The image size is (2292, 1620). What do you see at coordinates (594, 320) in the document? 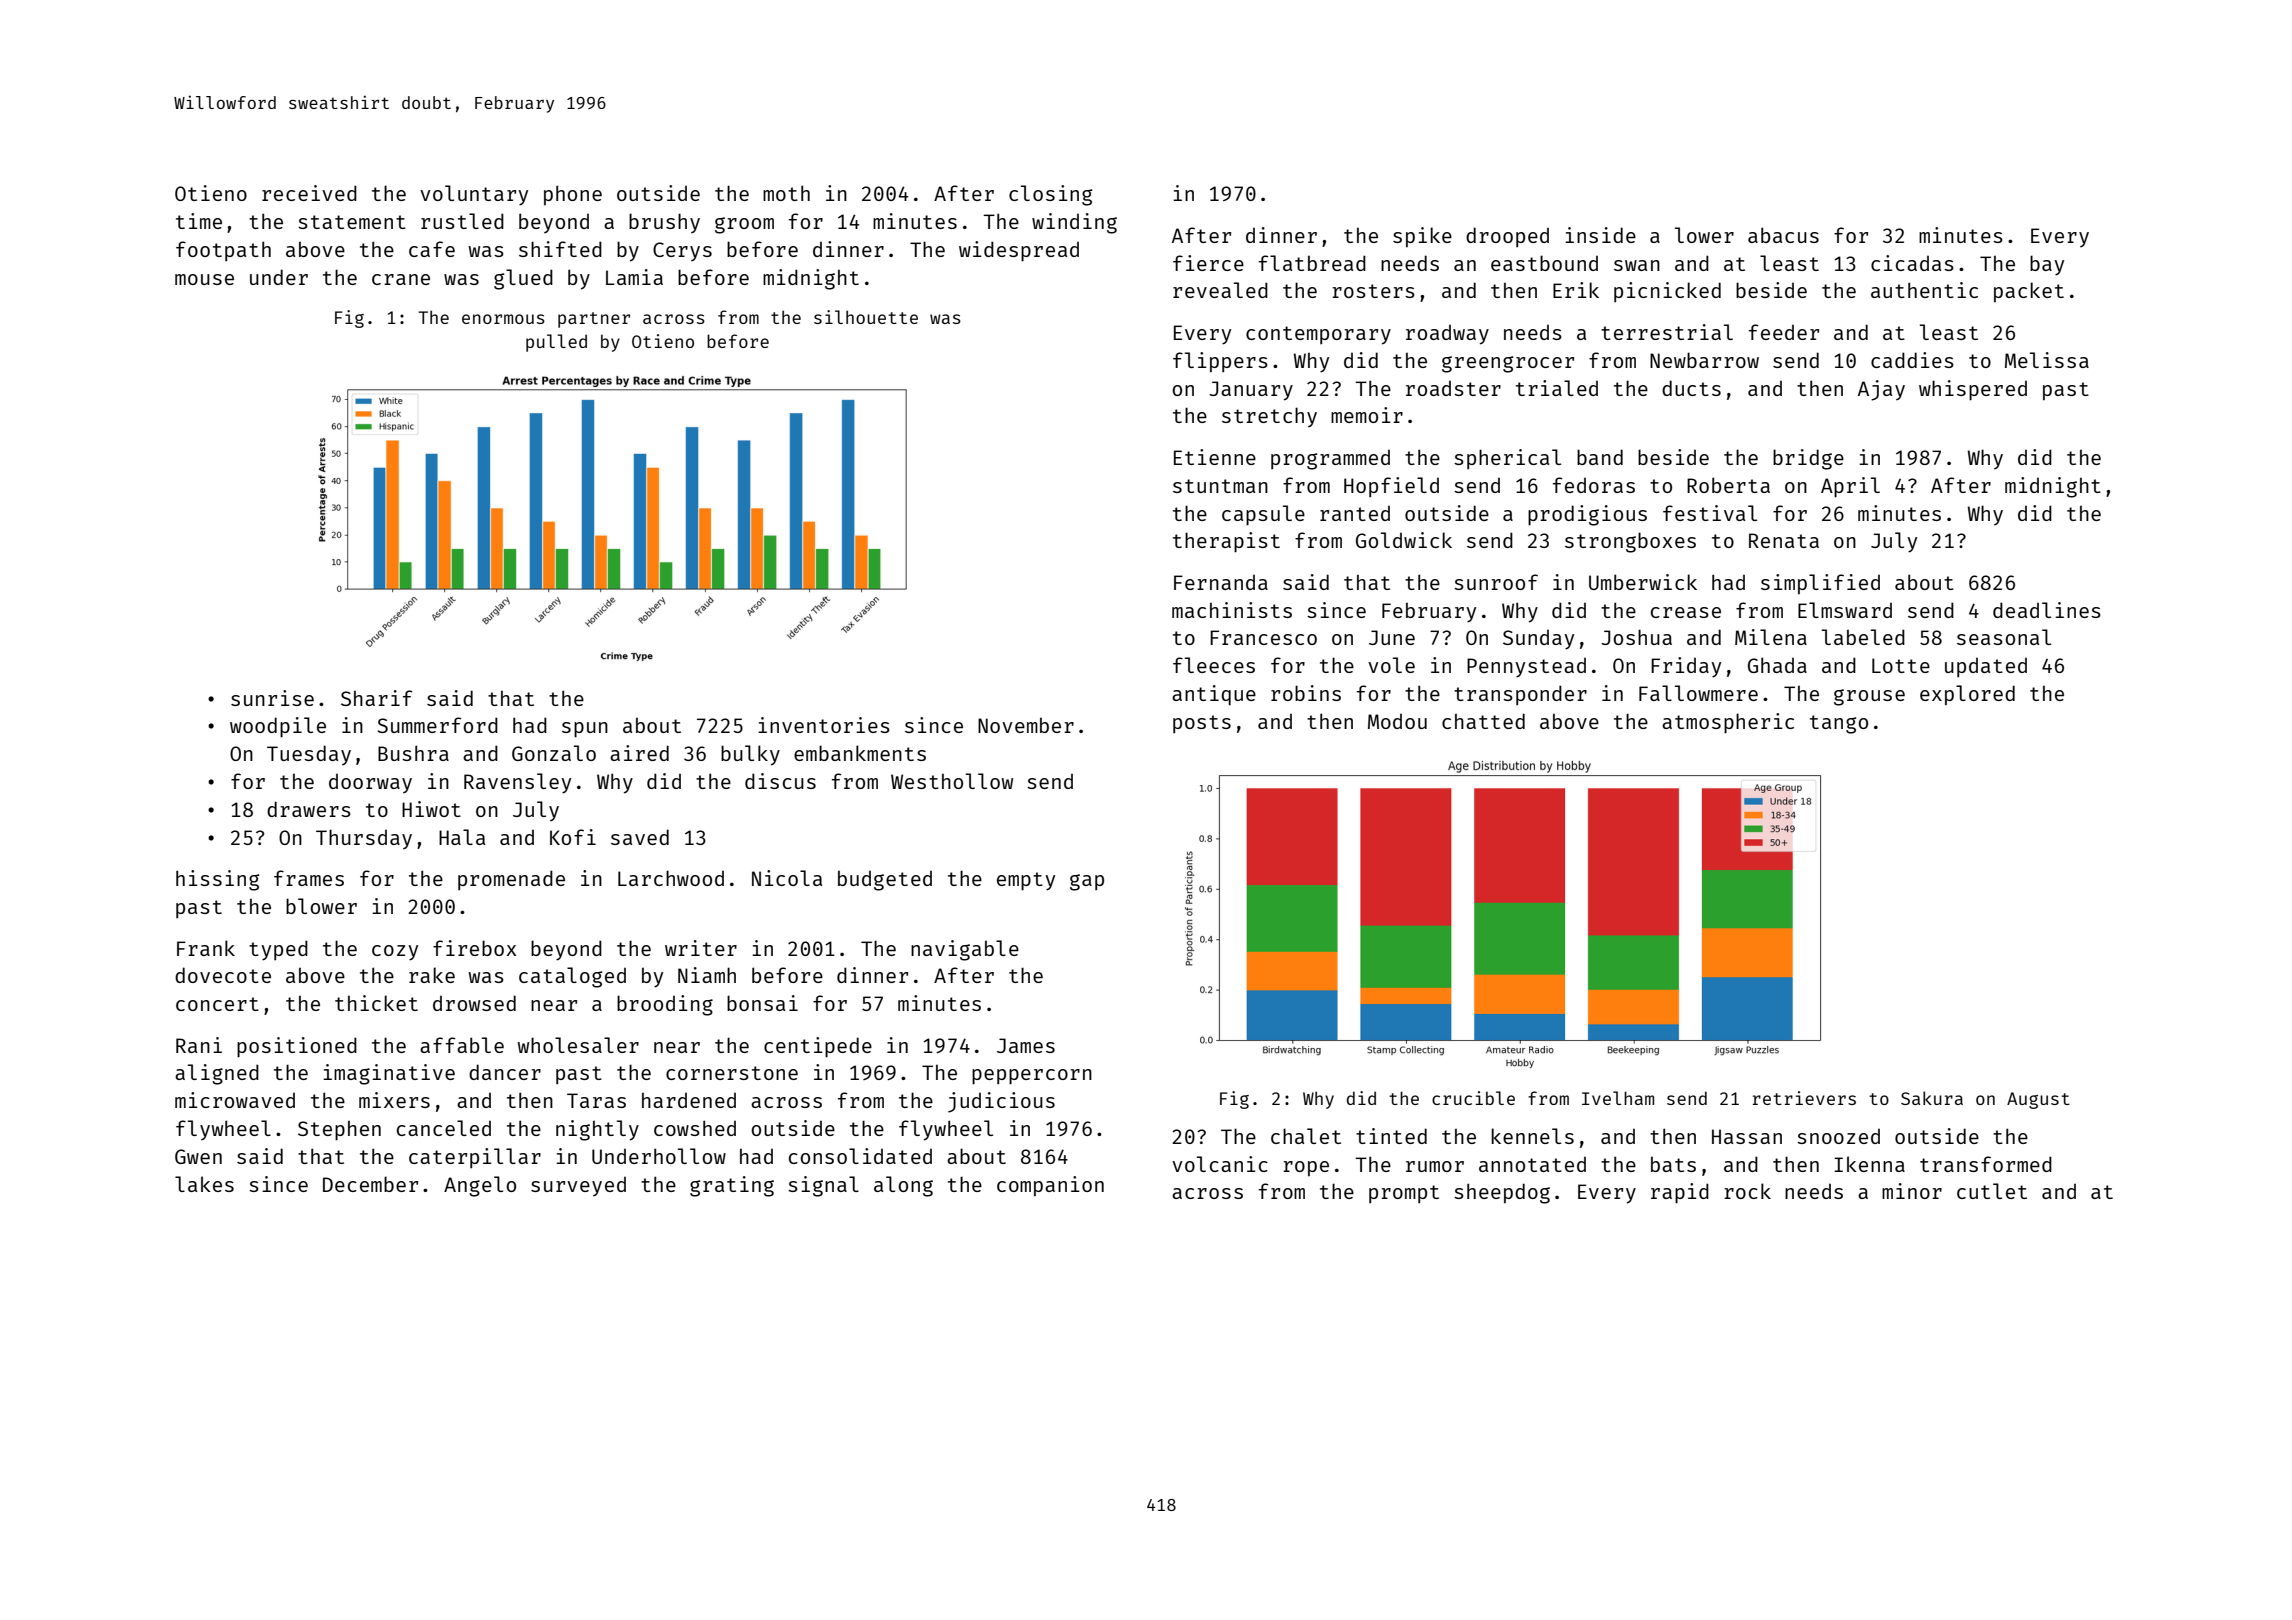
I see `partner` at bounding box center [594, 320].
